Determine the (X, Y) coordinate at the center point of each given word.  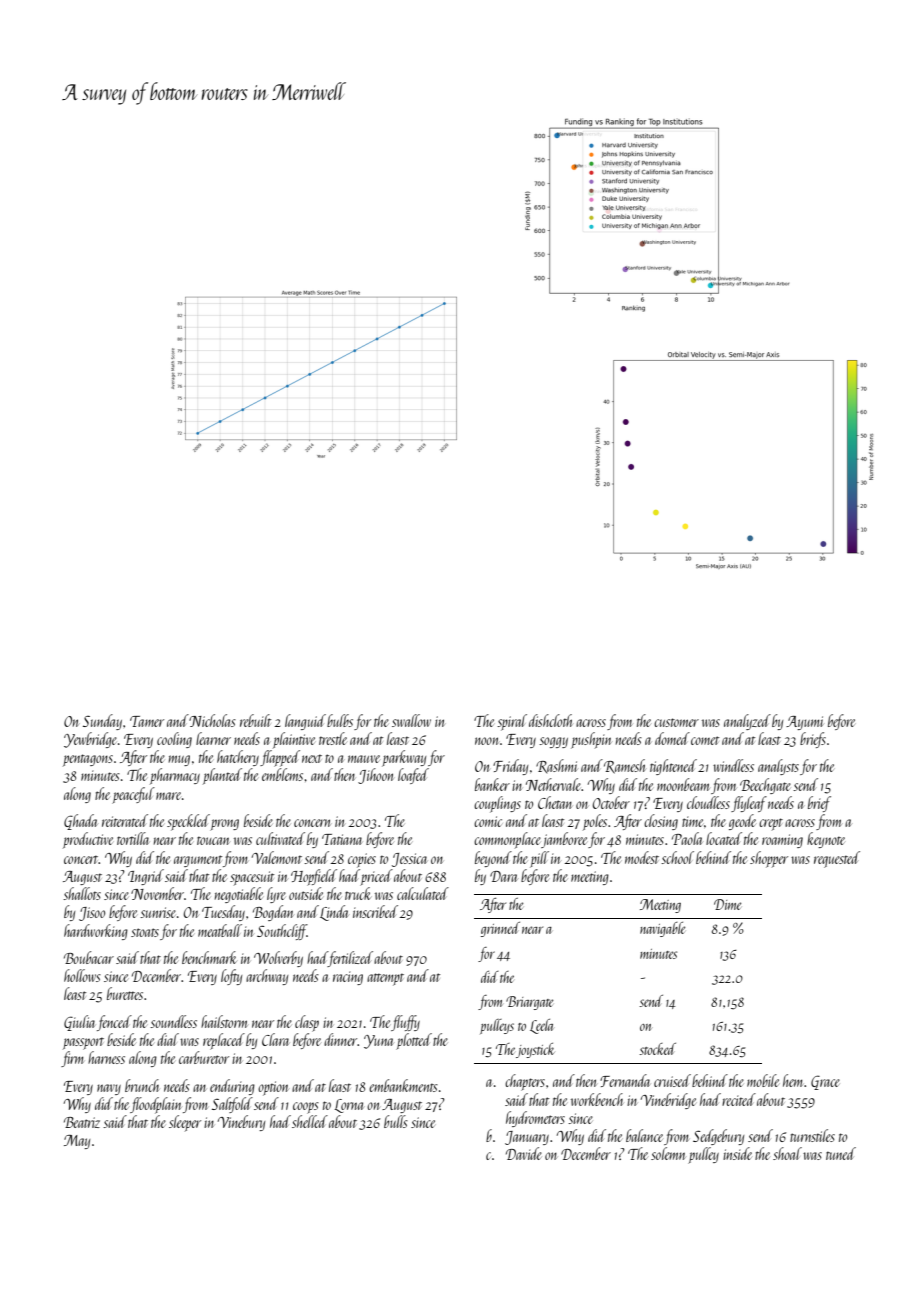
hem (794, 1080)
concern (312, 823)
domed (672, 738)
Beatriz (82, 1122)
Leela (541, 1026)
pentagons (88, 760)
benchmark (209, 957)
